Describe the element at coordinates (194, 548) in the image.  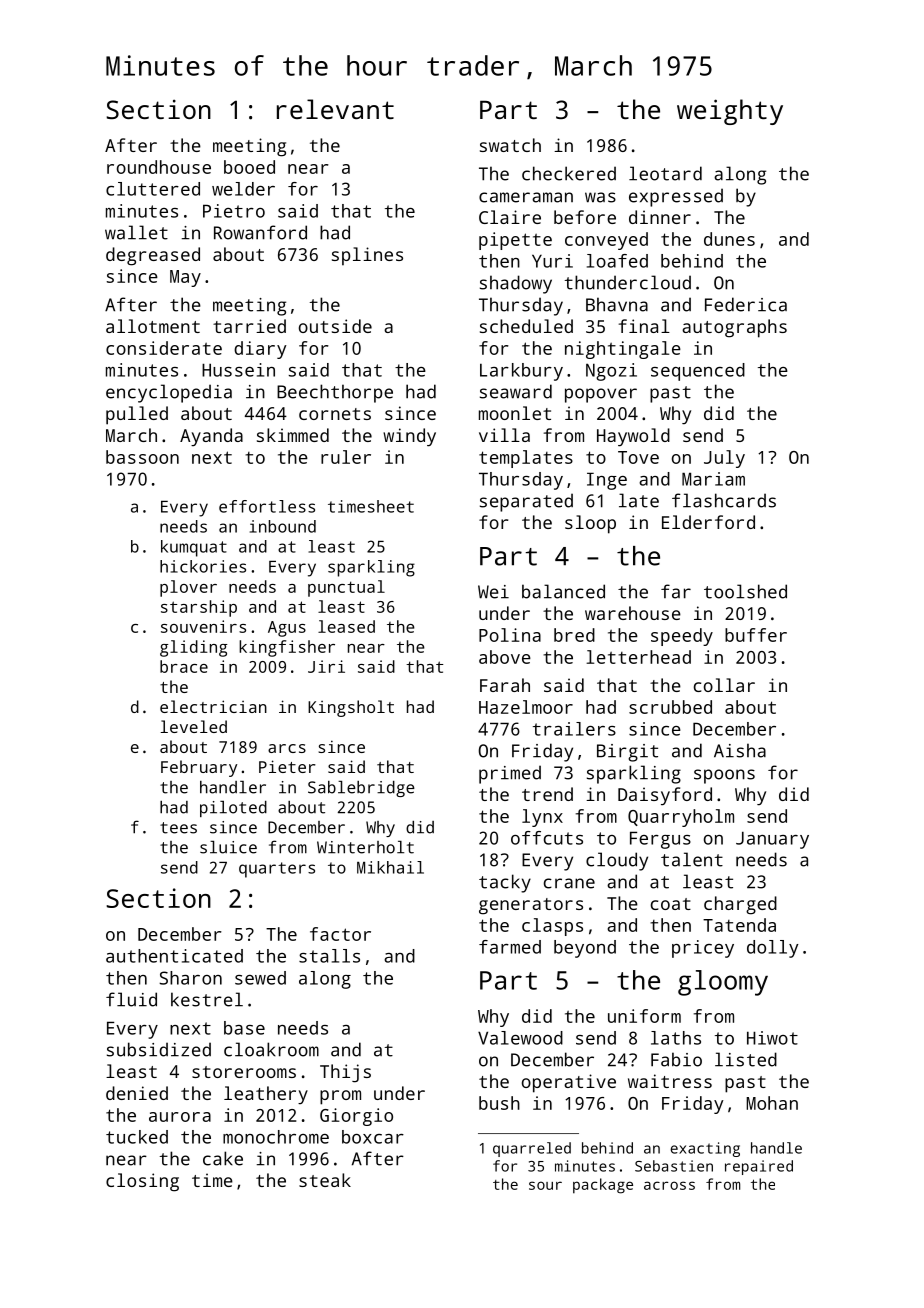
I see `kumquat` at that location.
